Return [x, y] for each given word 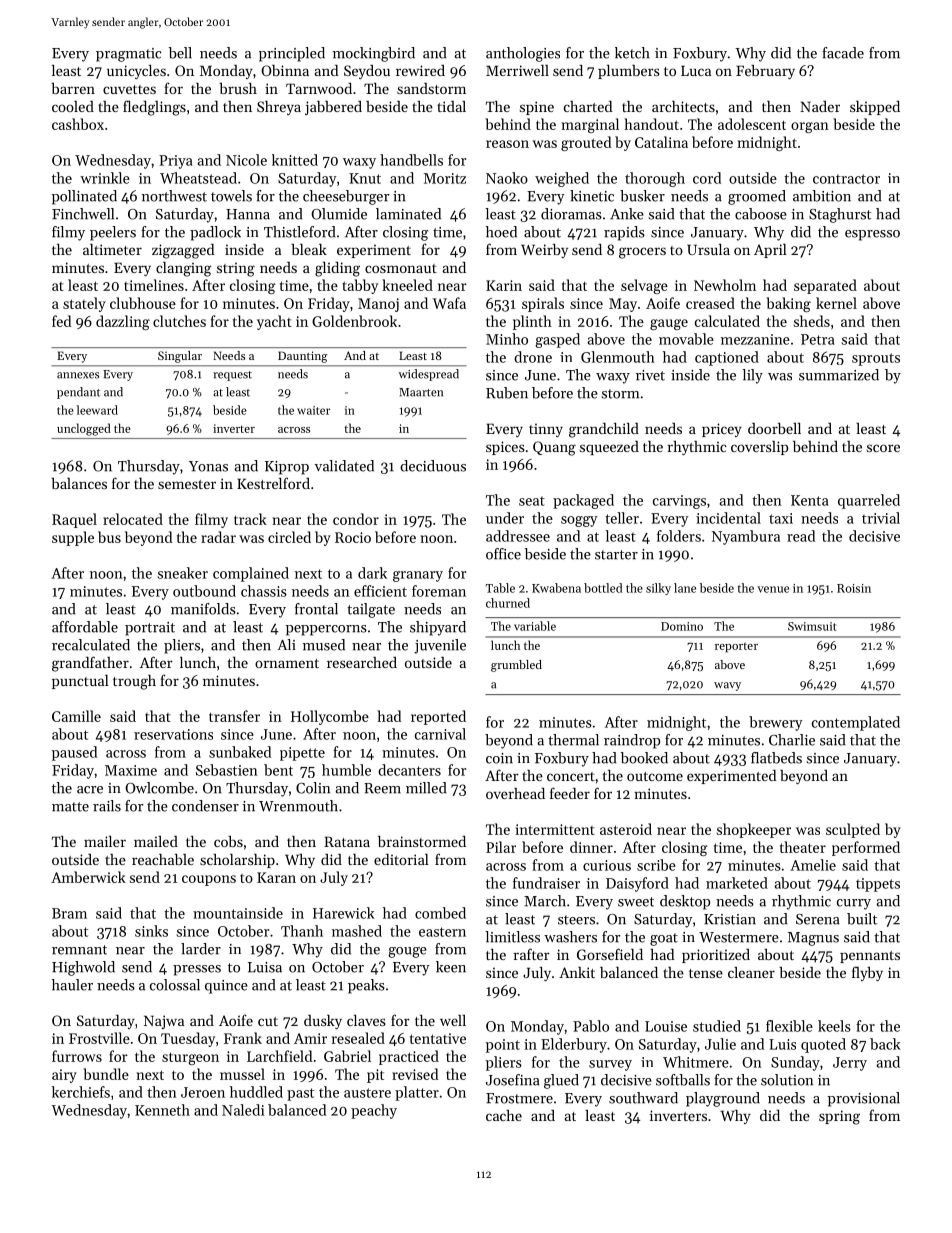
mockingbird [374, 54]
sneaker [183, 573]
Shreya [279, 108]
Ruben [507, 393]
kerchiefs [80, 1092]
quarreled [869, 501]
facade [843, 53]
